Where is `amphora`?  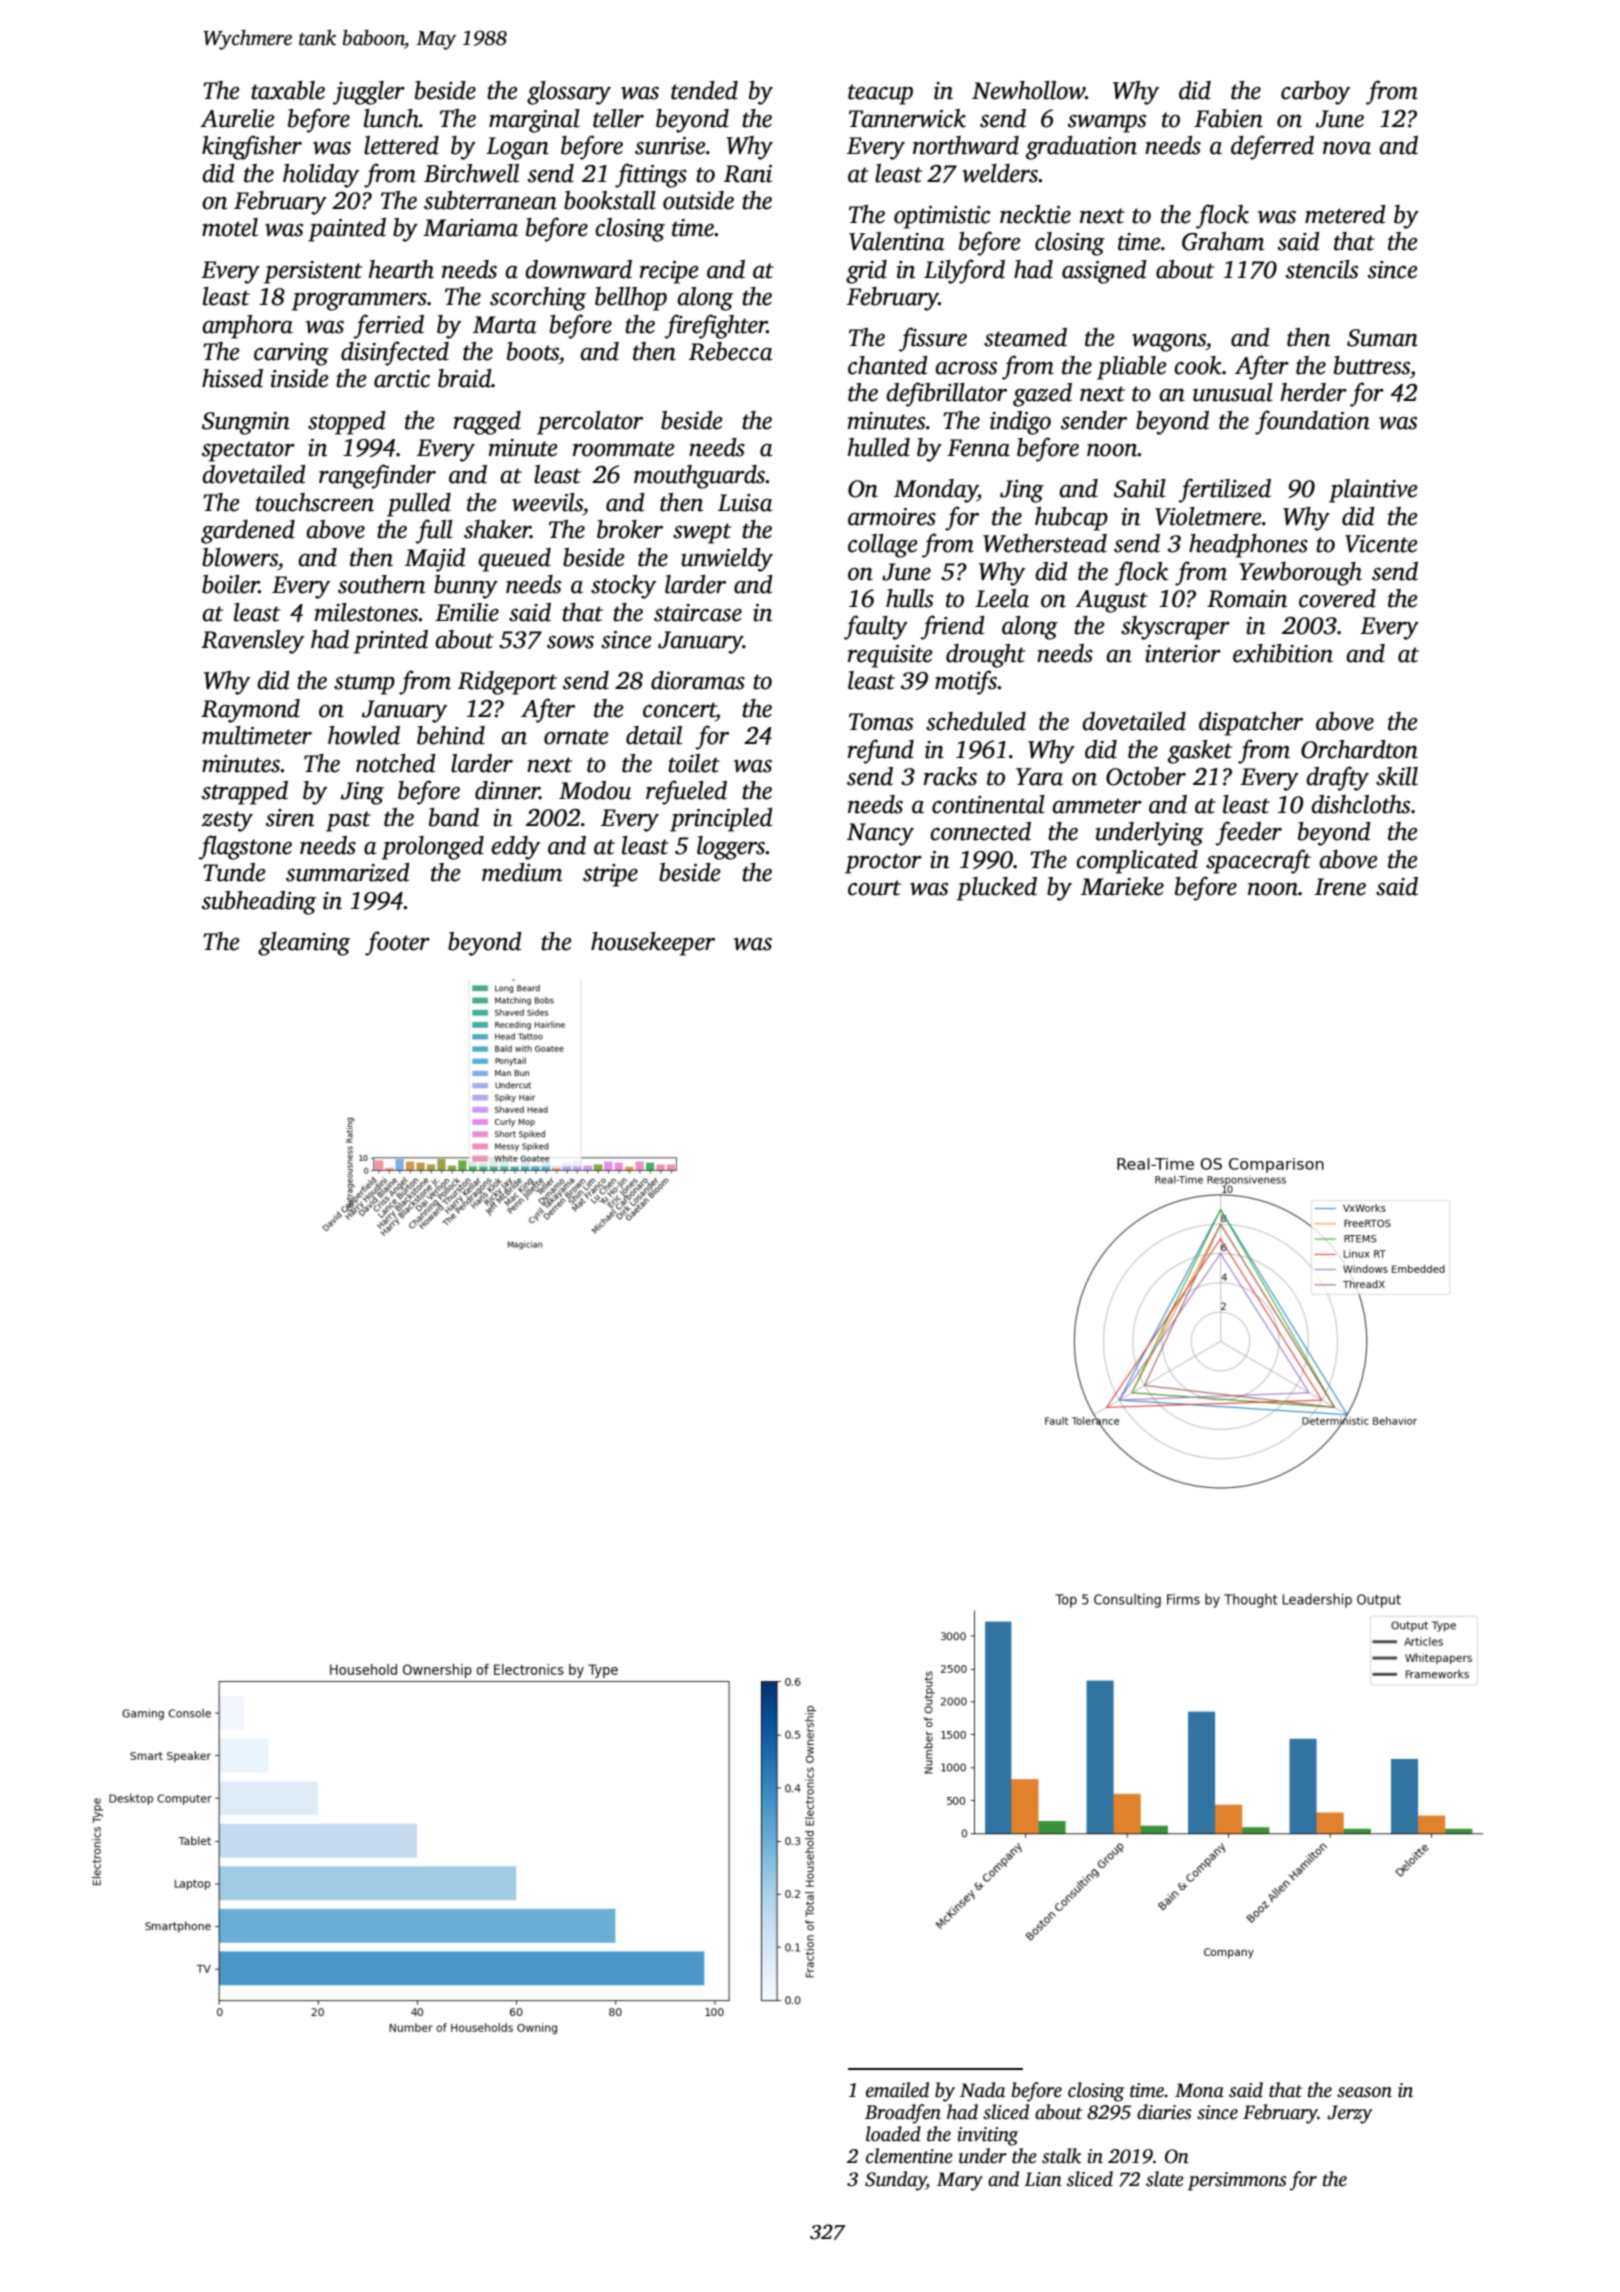
amphora is located at coordinates (247, 327).
